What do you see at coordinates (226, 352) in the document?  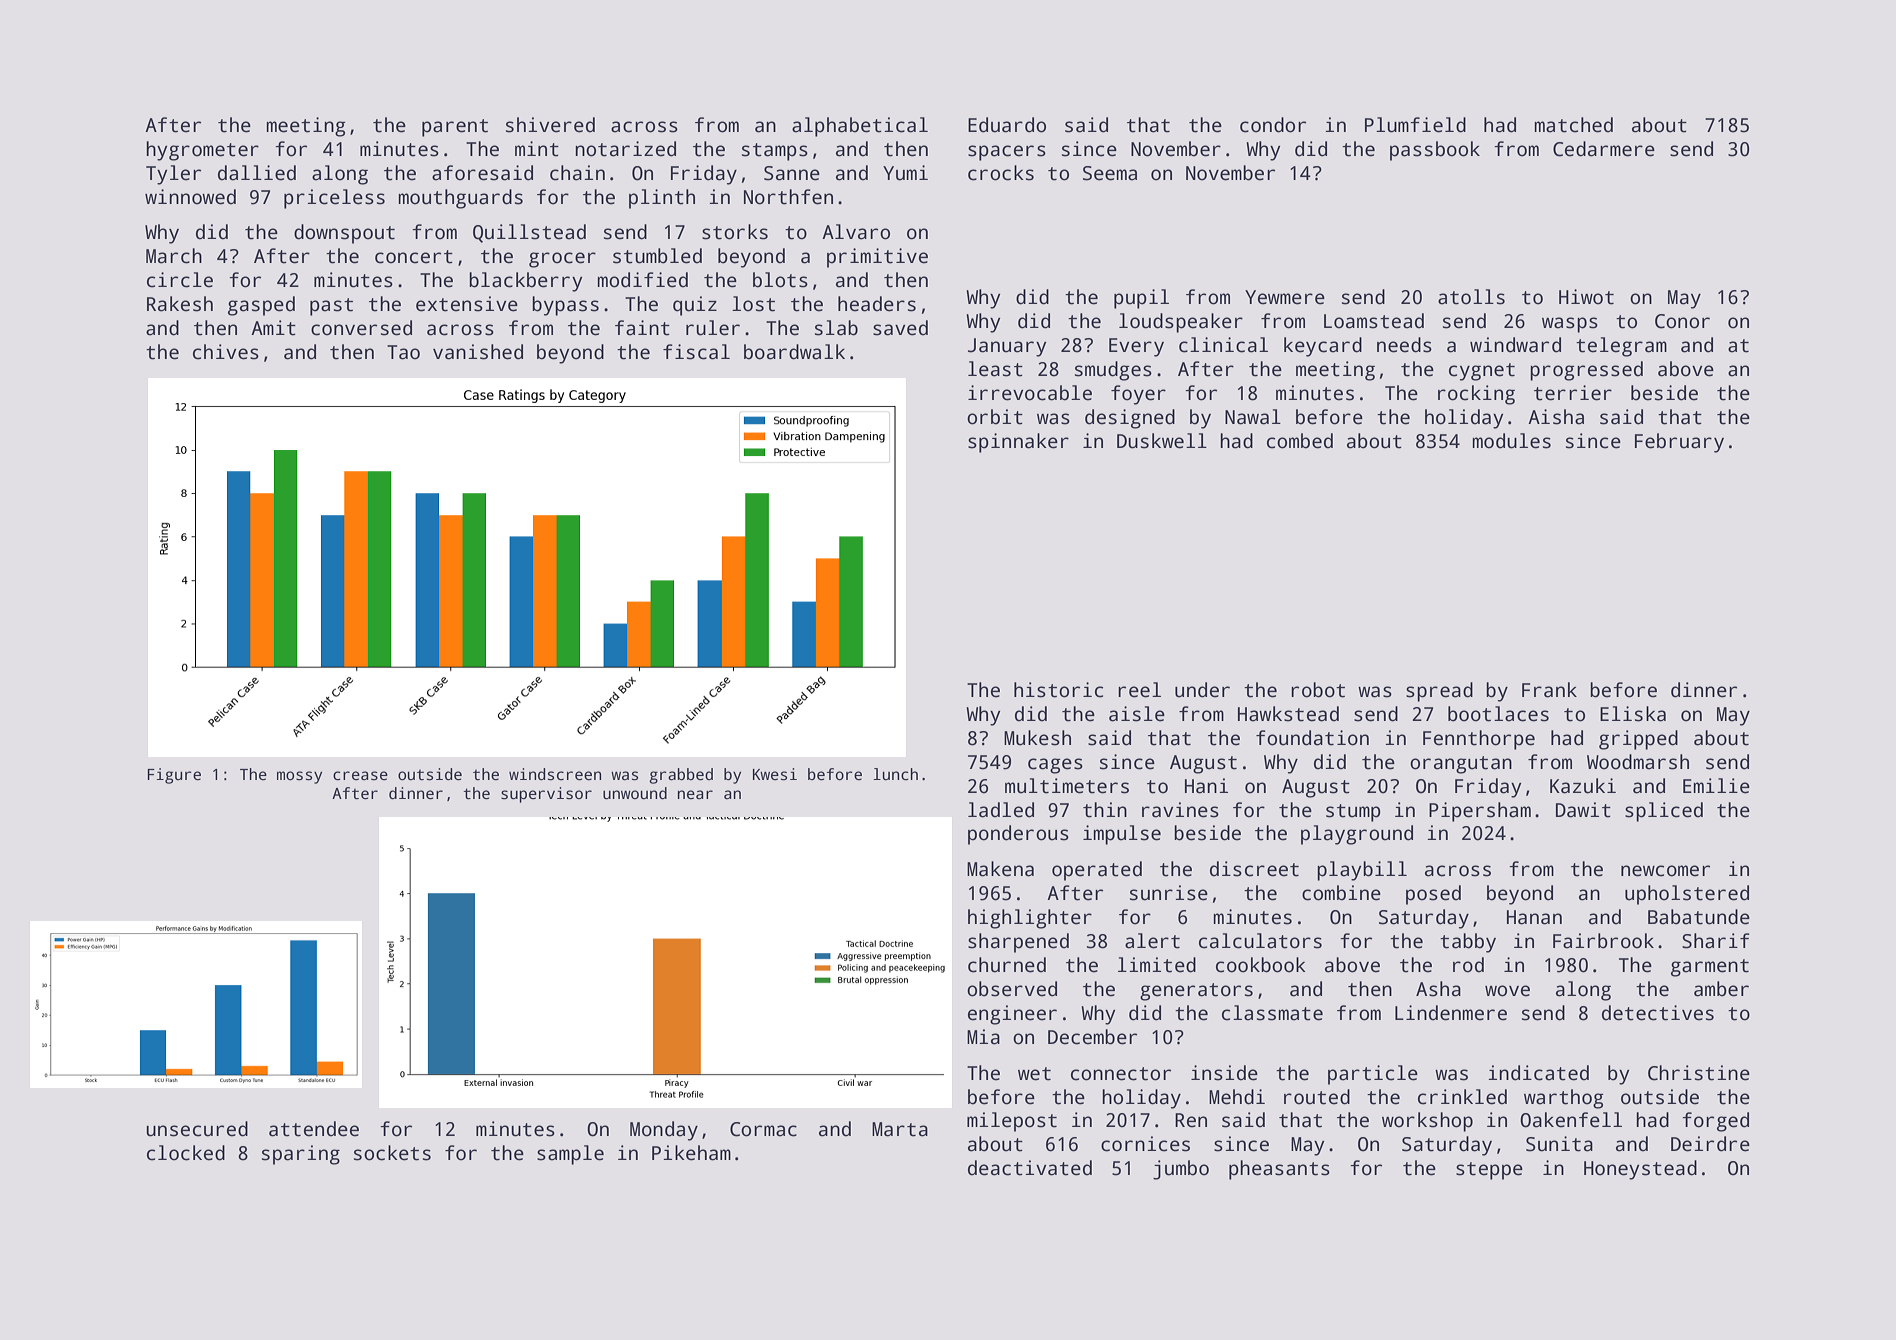 I see `chives` at bounding box center [226, 352].
